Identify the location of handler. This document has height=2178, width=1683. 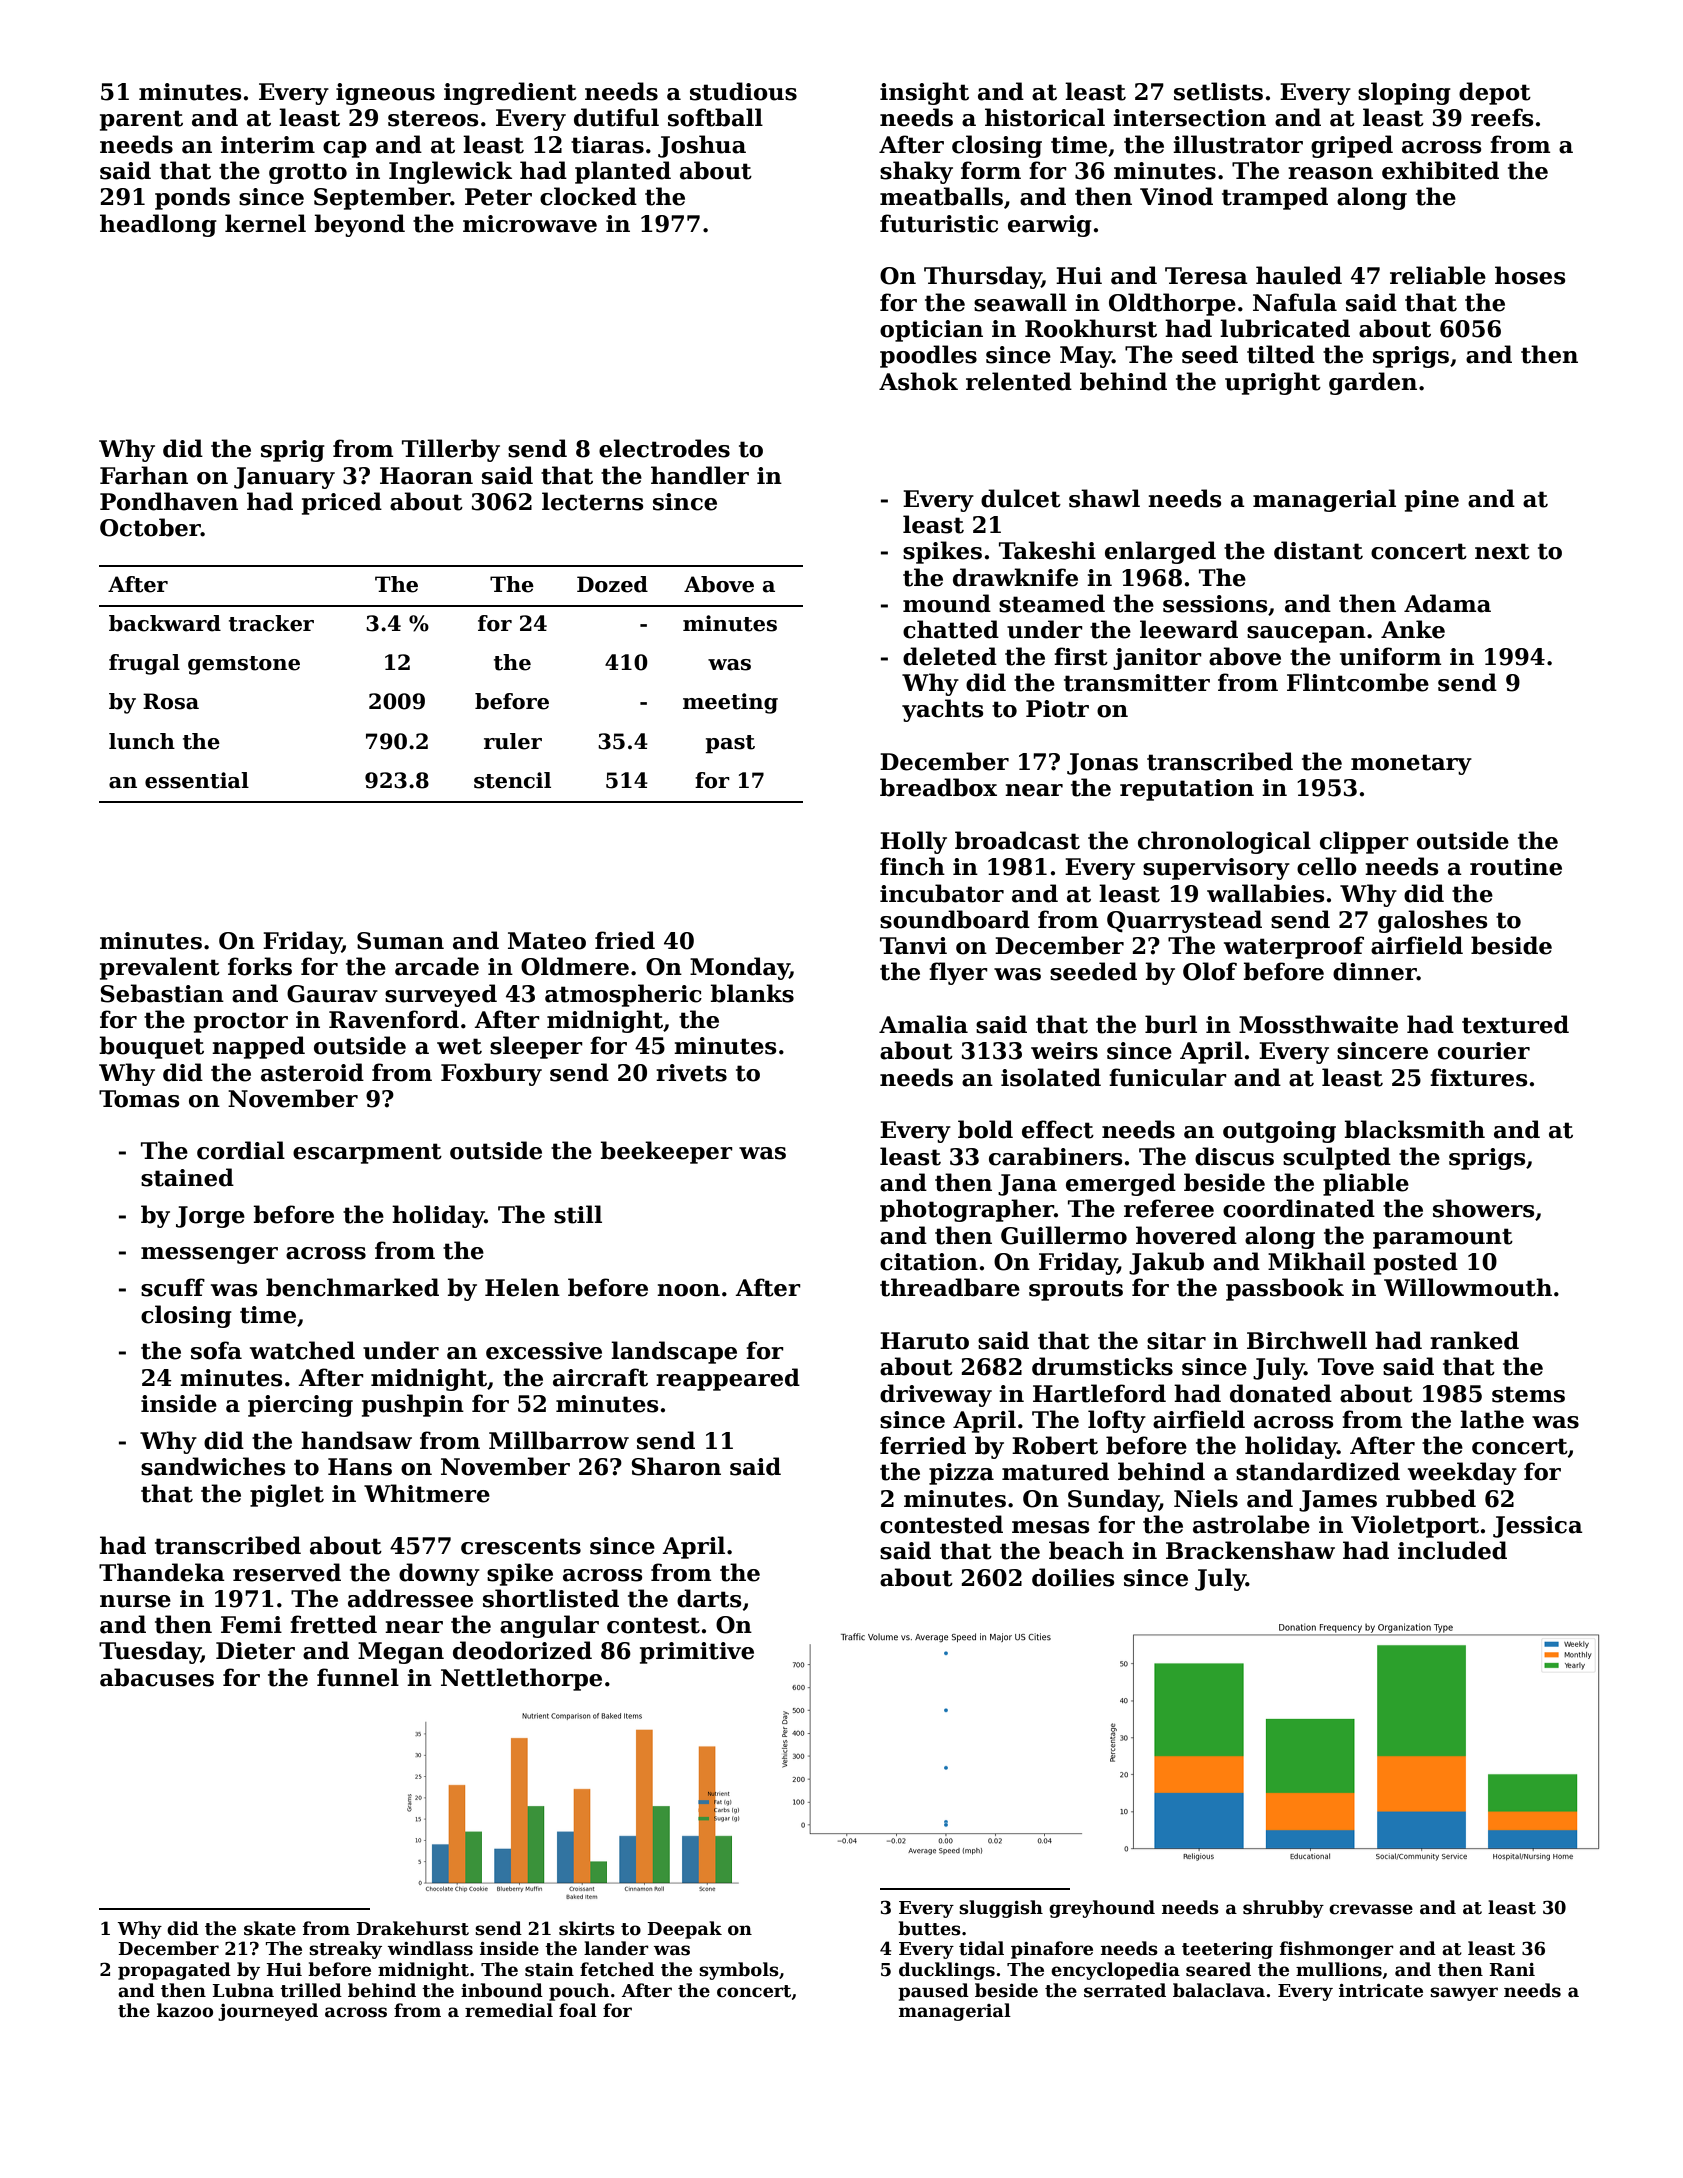
(700, 475).
